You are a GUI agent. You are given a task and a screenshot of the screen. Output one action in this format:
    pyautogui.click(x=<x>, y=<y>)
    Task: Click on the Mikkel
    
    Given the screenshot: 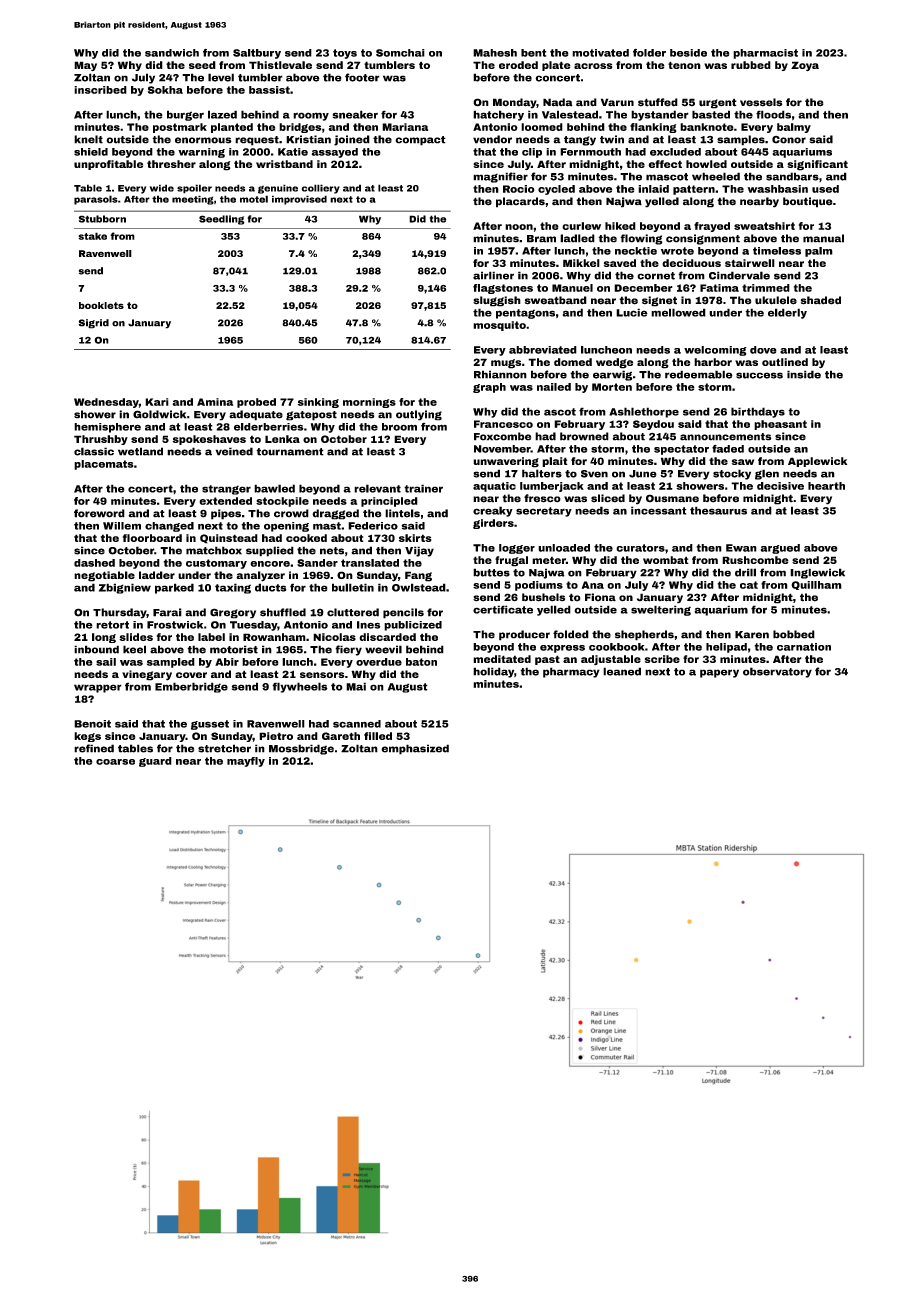 What is the action you would take?
    pyautogui.click(x=581, y=263)
